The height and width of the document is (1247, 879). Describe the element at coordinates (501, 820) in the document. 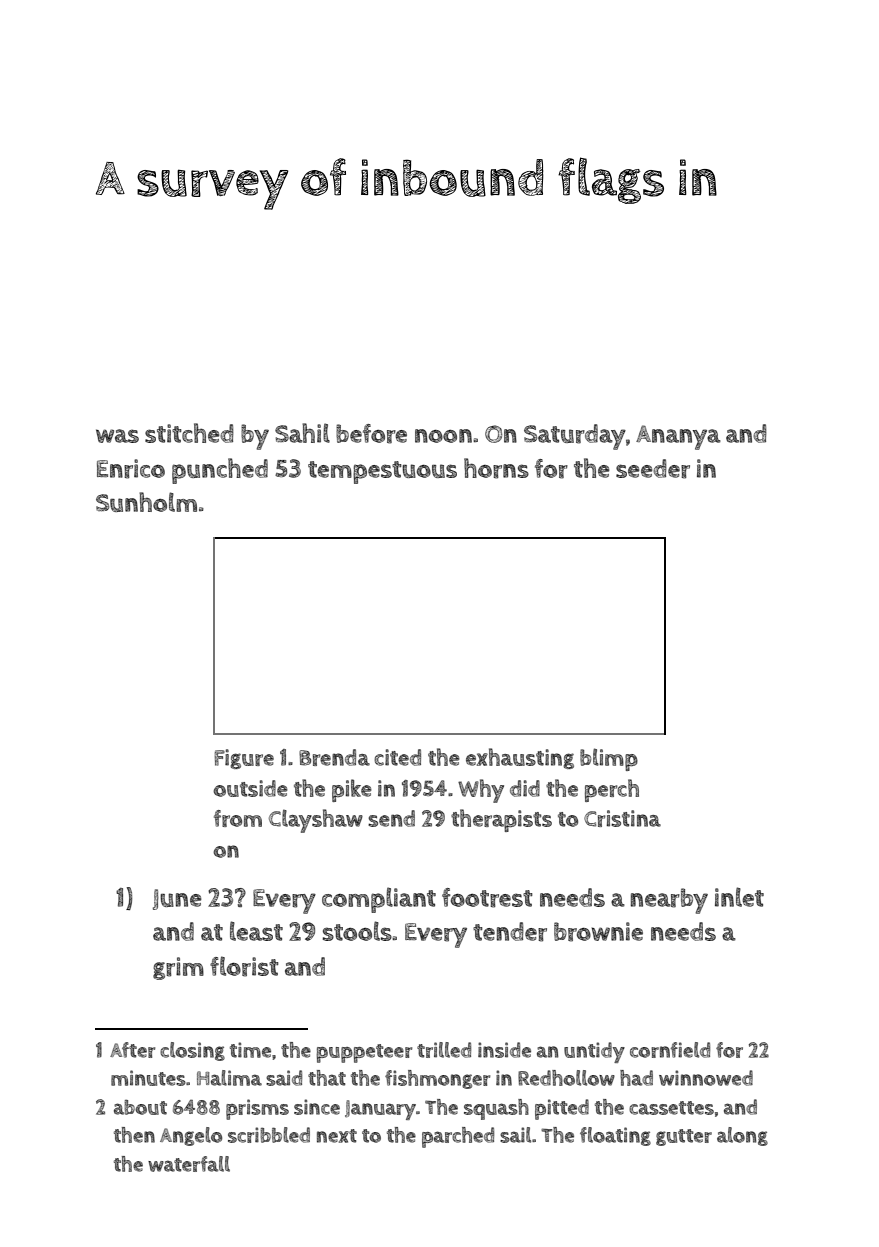

I see `therapists` at that location.
